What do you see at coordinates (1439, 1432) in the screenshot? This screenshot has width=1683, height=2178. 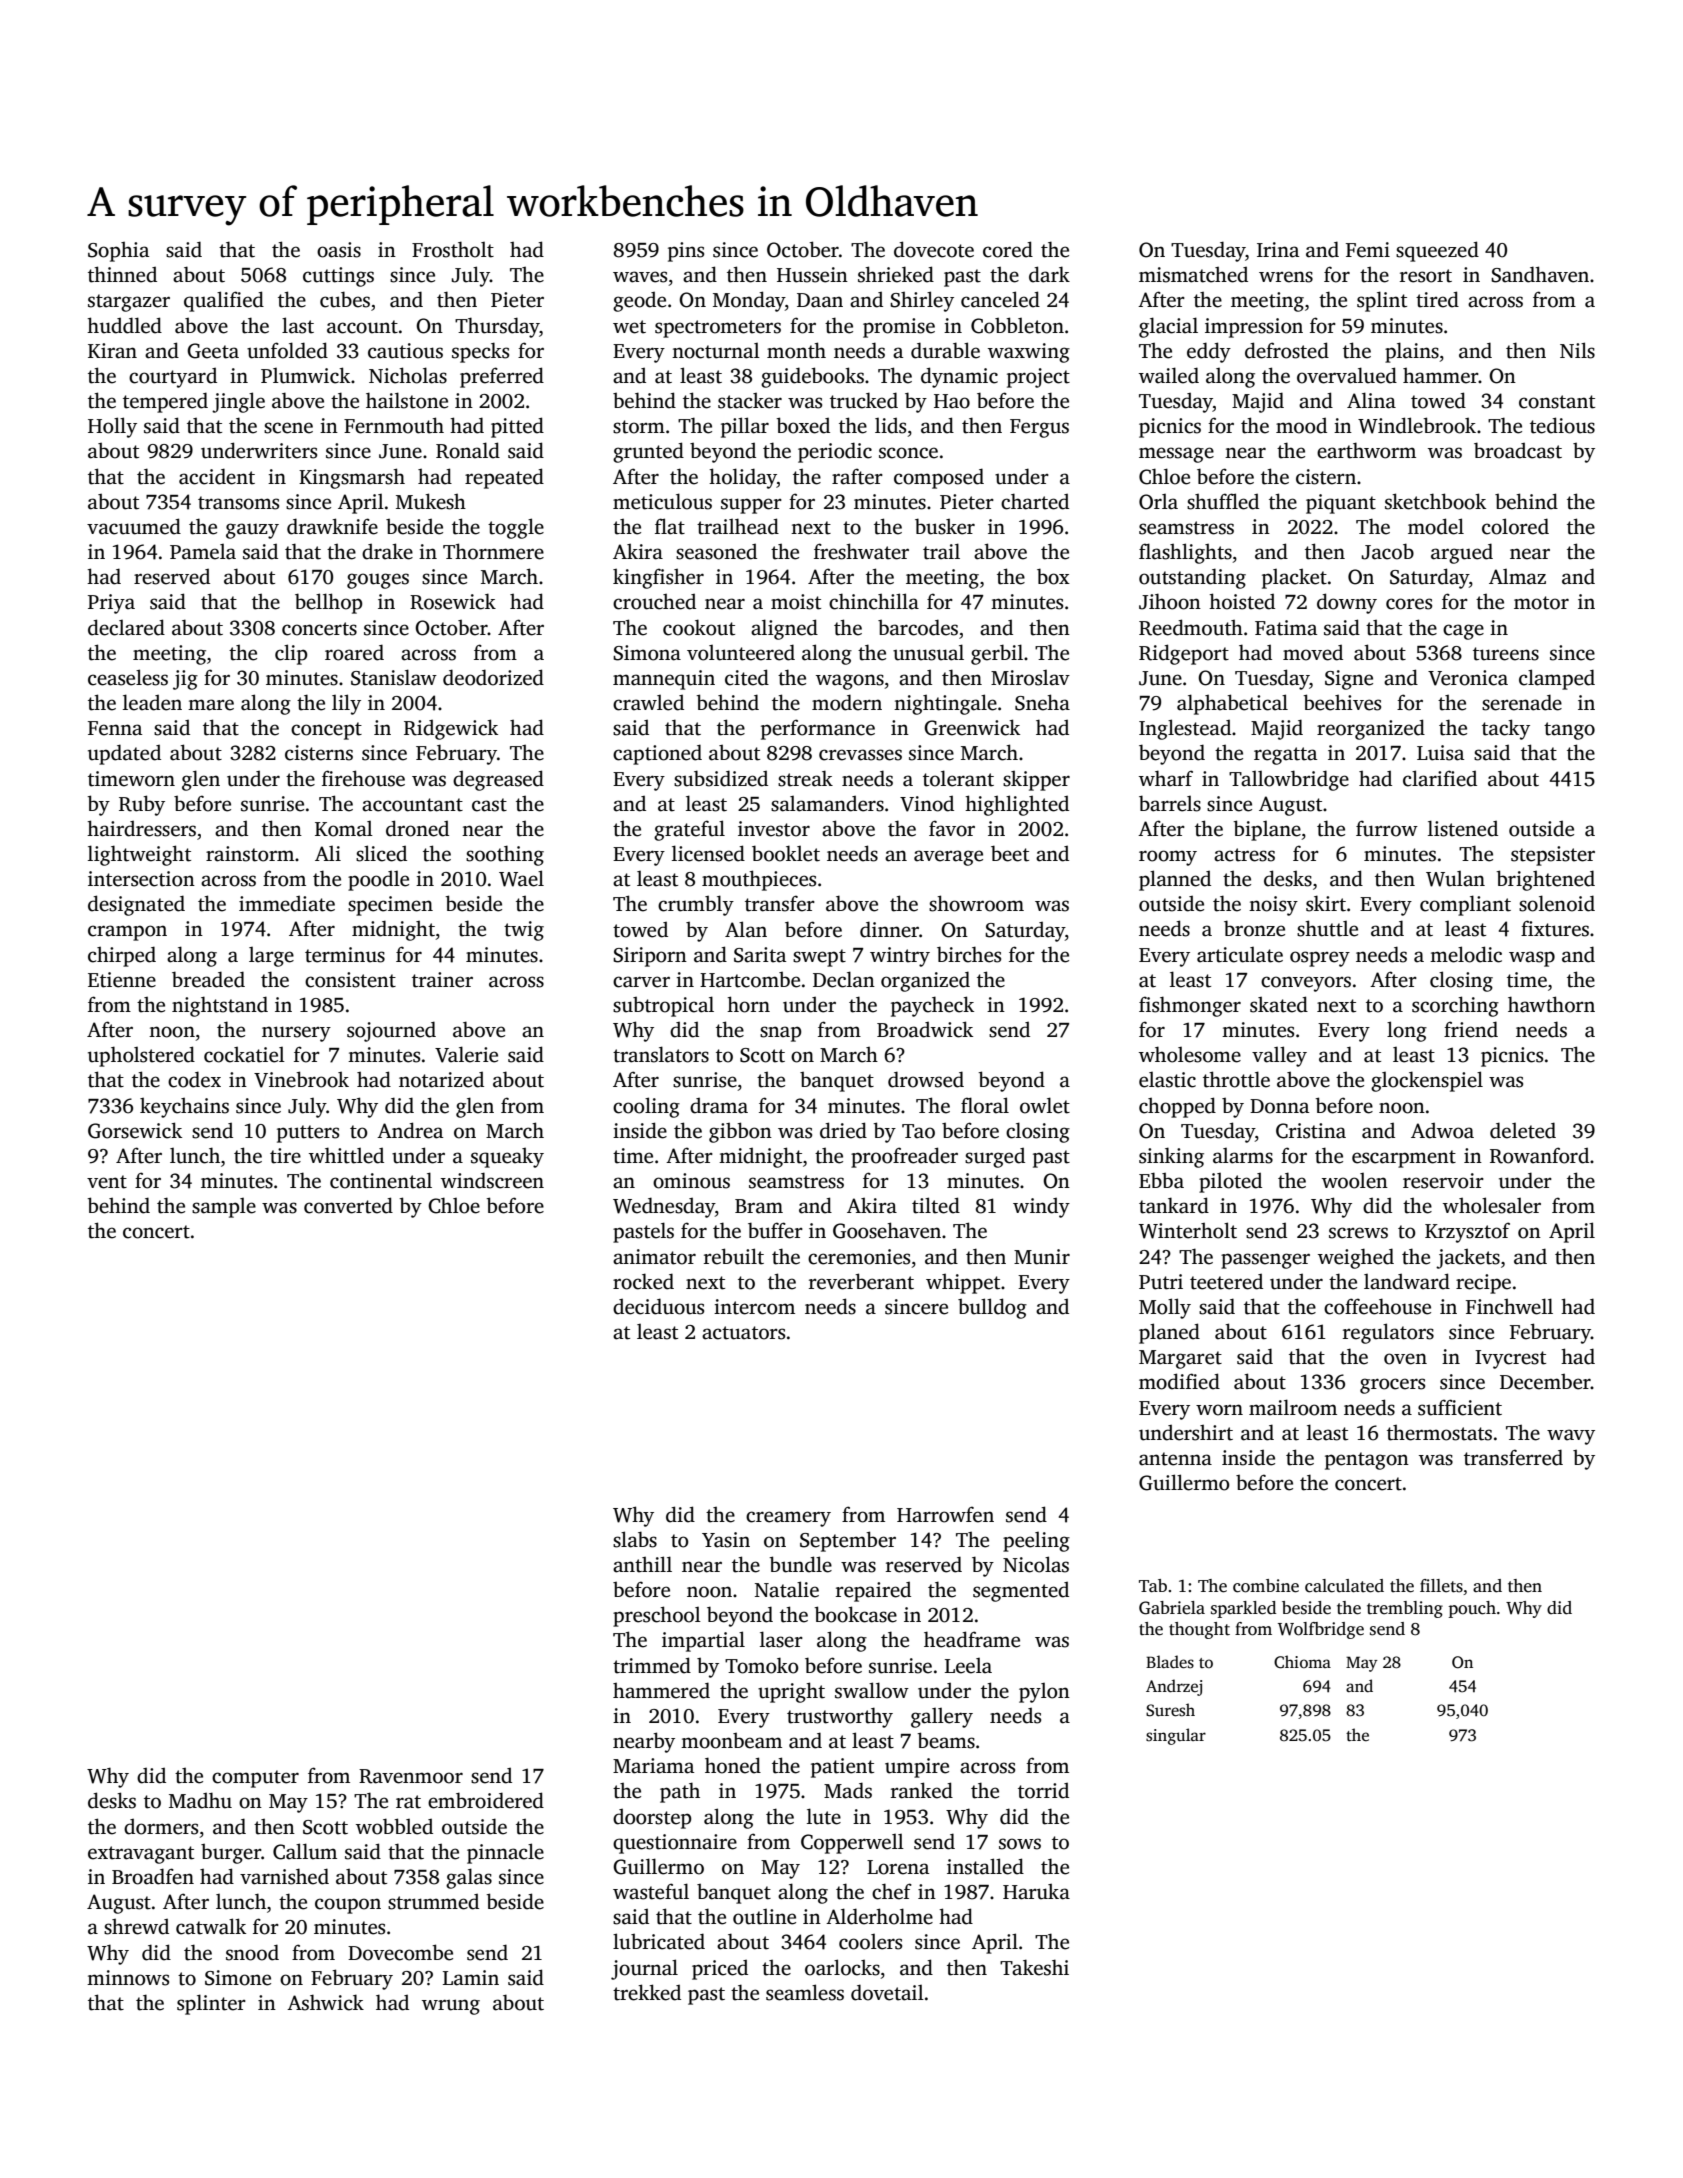 I see `thermostats` at bounding box center [1439, 1432].
